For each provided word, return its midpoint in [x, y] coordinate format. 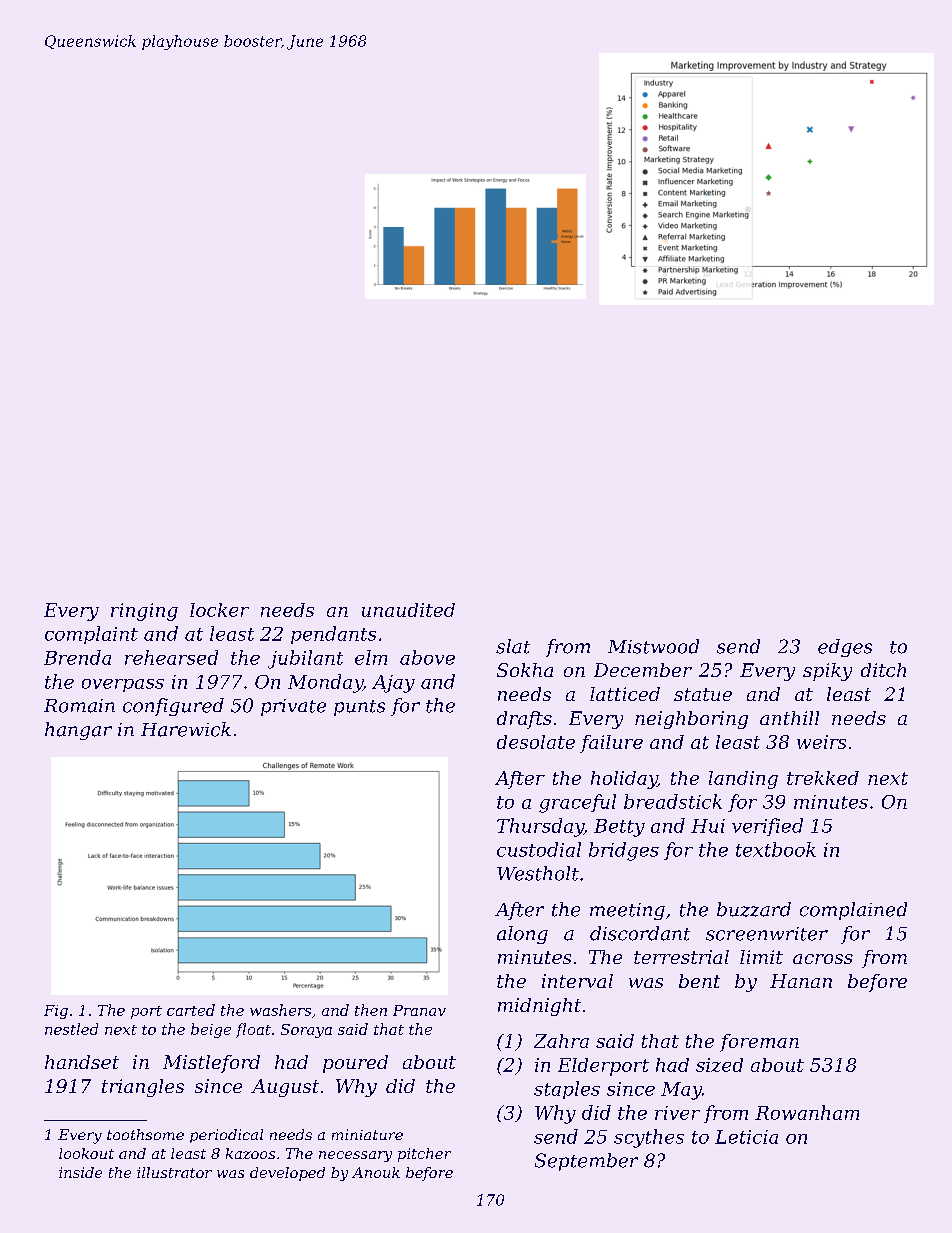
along [522, 935]
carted [191, 1010]
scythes [649, 1138]
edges [845, 648]
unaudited [408, 610]
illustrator [174, 1172]
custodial [539, 849]
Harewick [186, 729]
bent [699, 981]
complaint [91, 635]
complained [853, 911]
